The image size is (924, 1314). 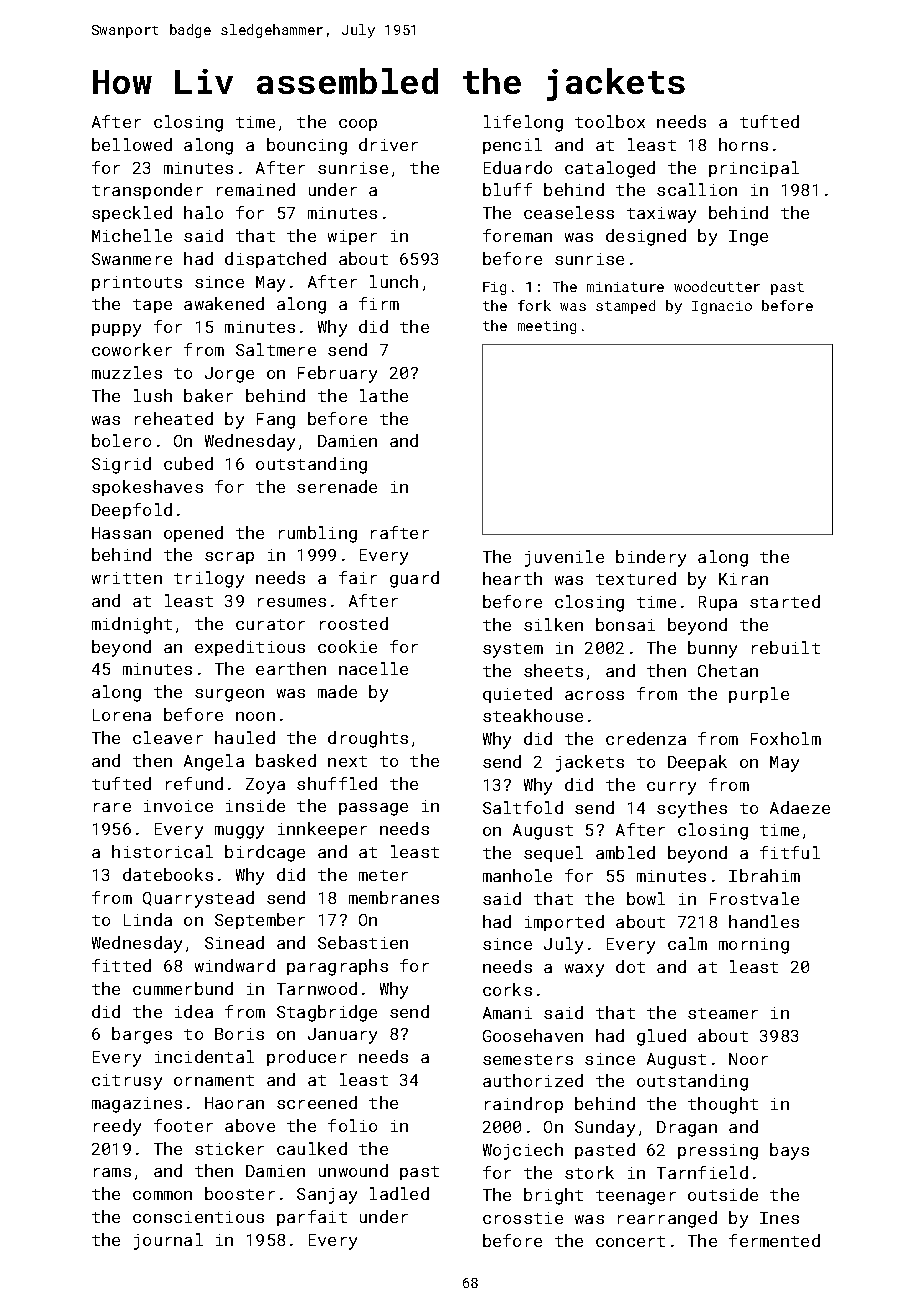 What do you see at coordinates (800, 807) in the image?
I see `Adaeze` at bounding box center [800, 807].
